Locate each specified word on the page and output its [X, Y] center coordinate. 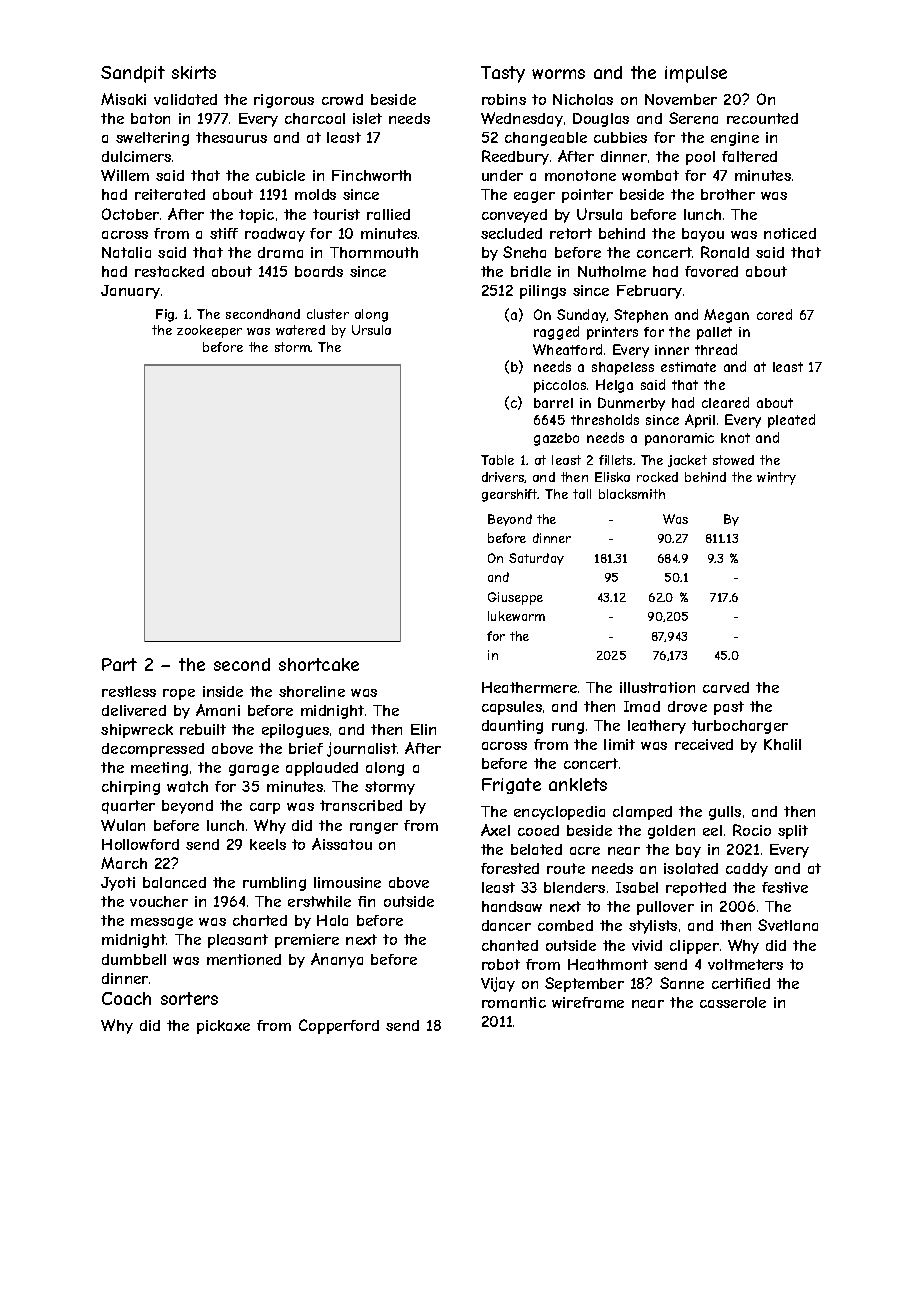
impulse [696, 74]
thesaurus [231, 137]
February [649, 292]
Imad [642, 706]
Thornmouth [374, 252]
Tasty [503, 74]
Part [119, 664]
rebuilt [203, 729]
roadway [275, 235]
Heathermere [529, 687]
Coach [126, 998]
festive [785, 887]
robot [501, 964]
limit [619, 744]
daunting [512, 727]
